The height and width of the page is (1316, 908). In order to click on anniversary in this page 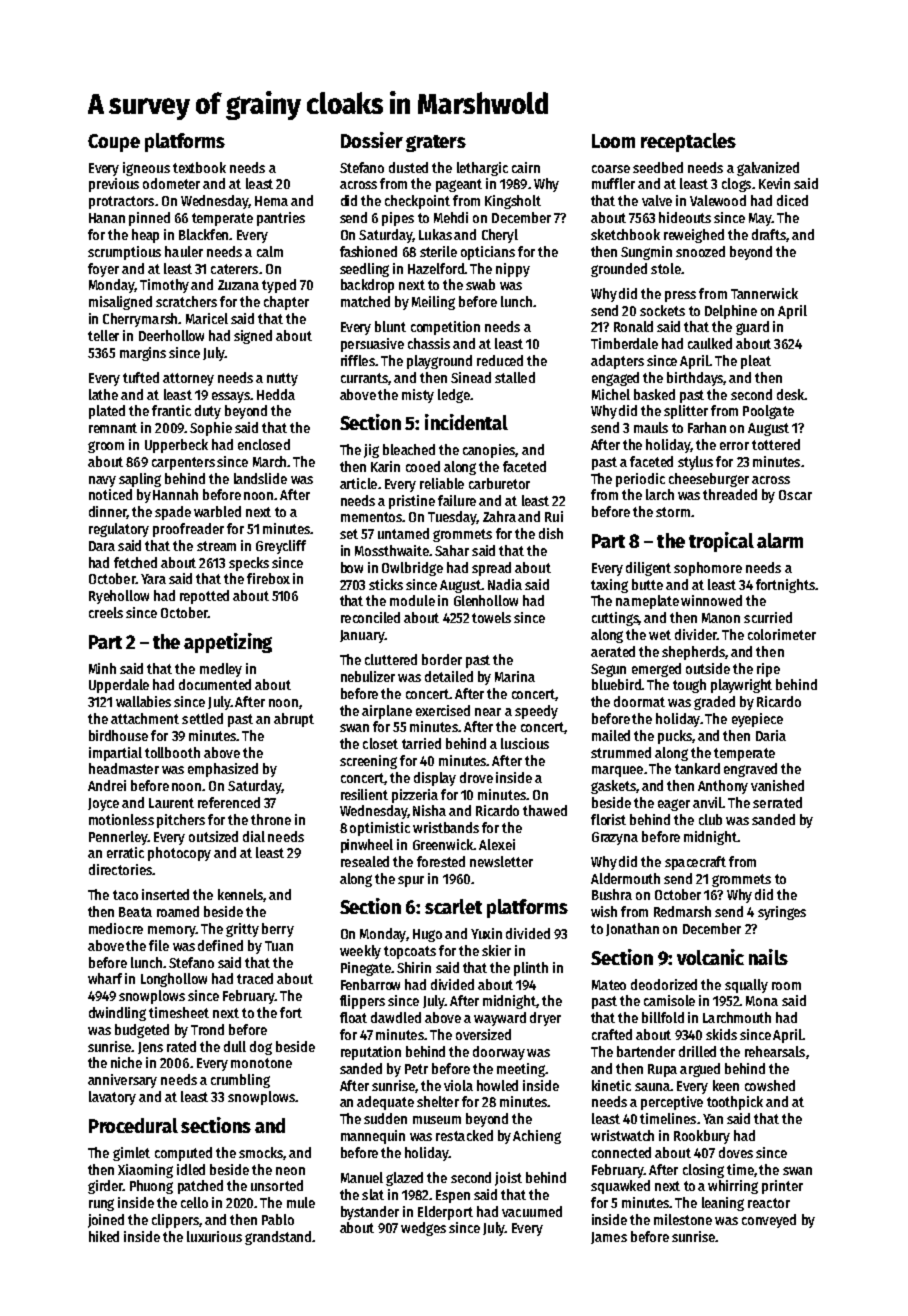, I will do `click(122, 1081)`.
